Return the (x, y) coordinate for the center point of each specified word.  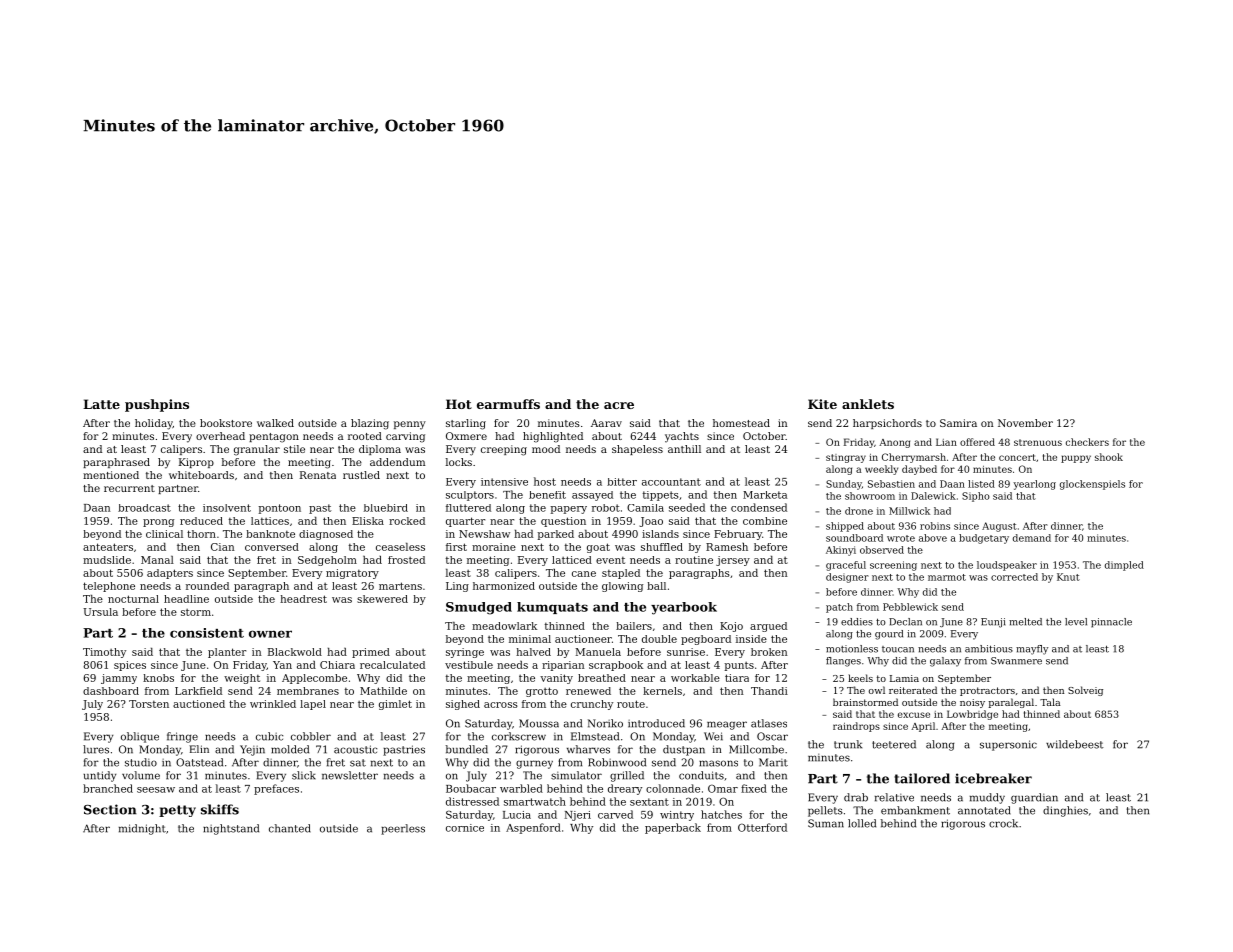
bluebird (386, 508)
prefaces (276, 789)
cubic (269, 736)
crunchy (592, 705)
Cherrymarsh (914, 458)
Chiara (337, 665)
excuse (914, 715)
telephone (109, 587)
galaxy (945, 662)
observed (882, 550)
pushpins (157, 405)
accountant (671, 482)
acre (619, 405)
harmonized (504, 586)
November (1025, 423)
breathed (602, 678)
